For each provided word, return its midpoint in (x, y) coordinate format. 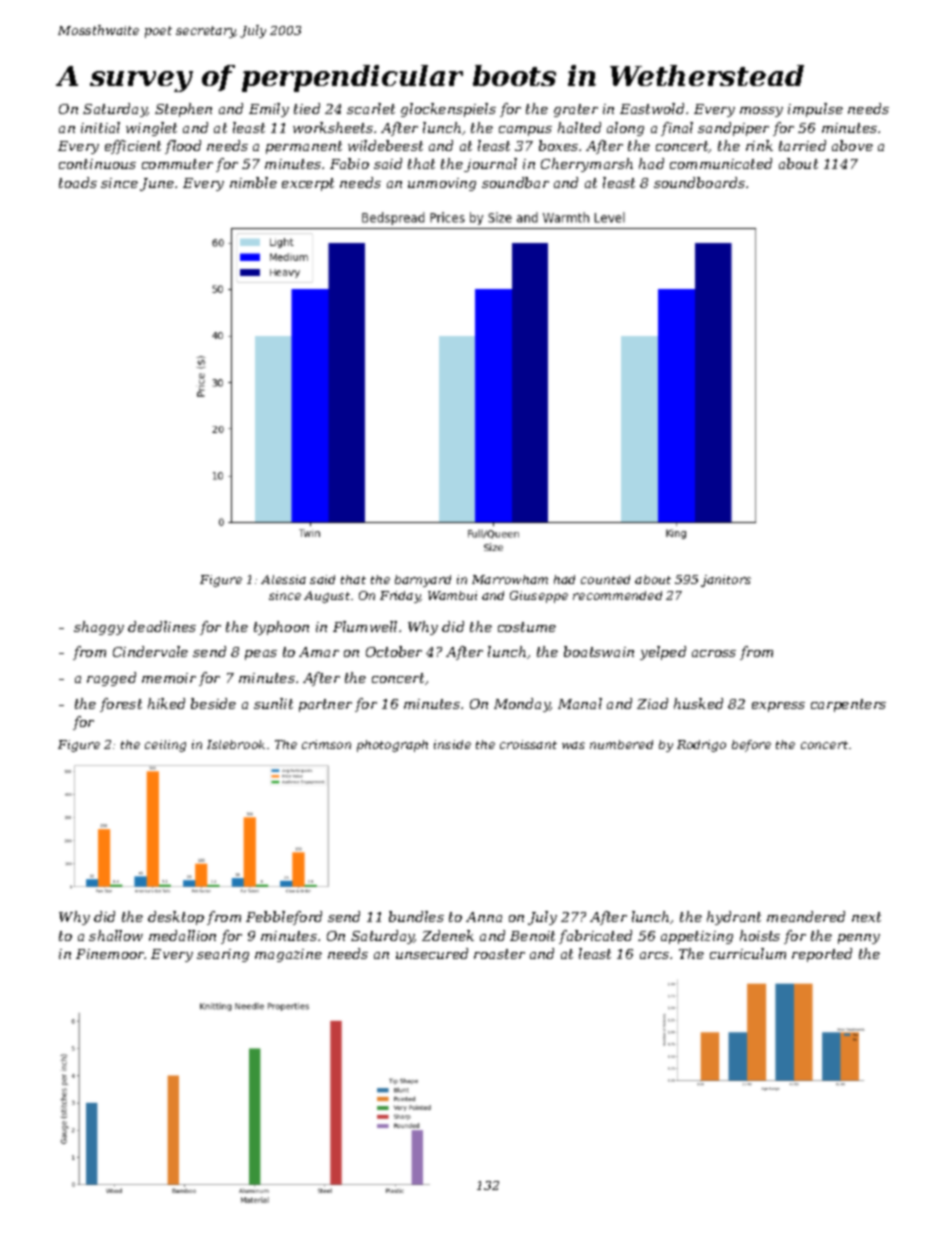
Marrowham (510, 579)
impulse (815, 110)
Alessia (283, 579)
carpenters (848, 705)
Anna (484, 917)
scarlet (371, 108)
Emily (269, 110)
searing (223, 955)
